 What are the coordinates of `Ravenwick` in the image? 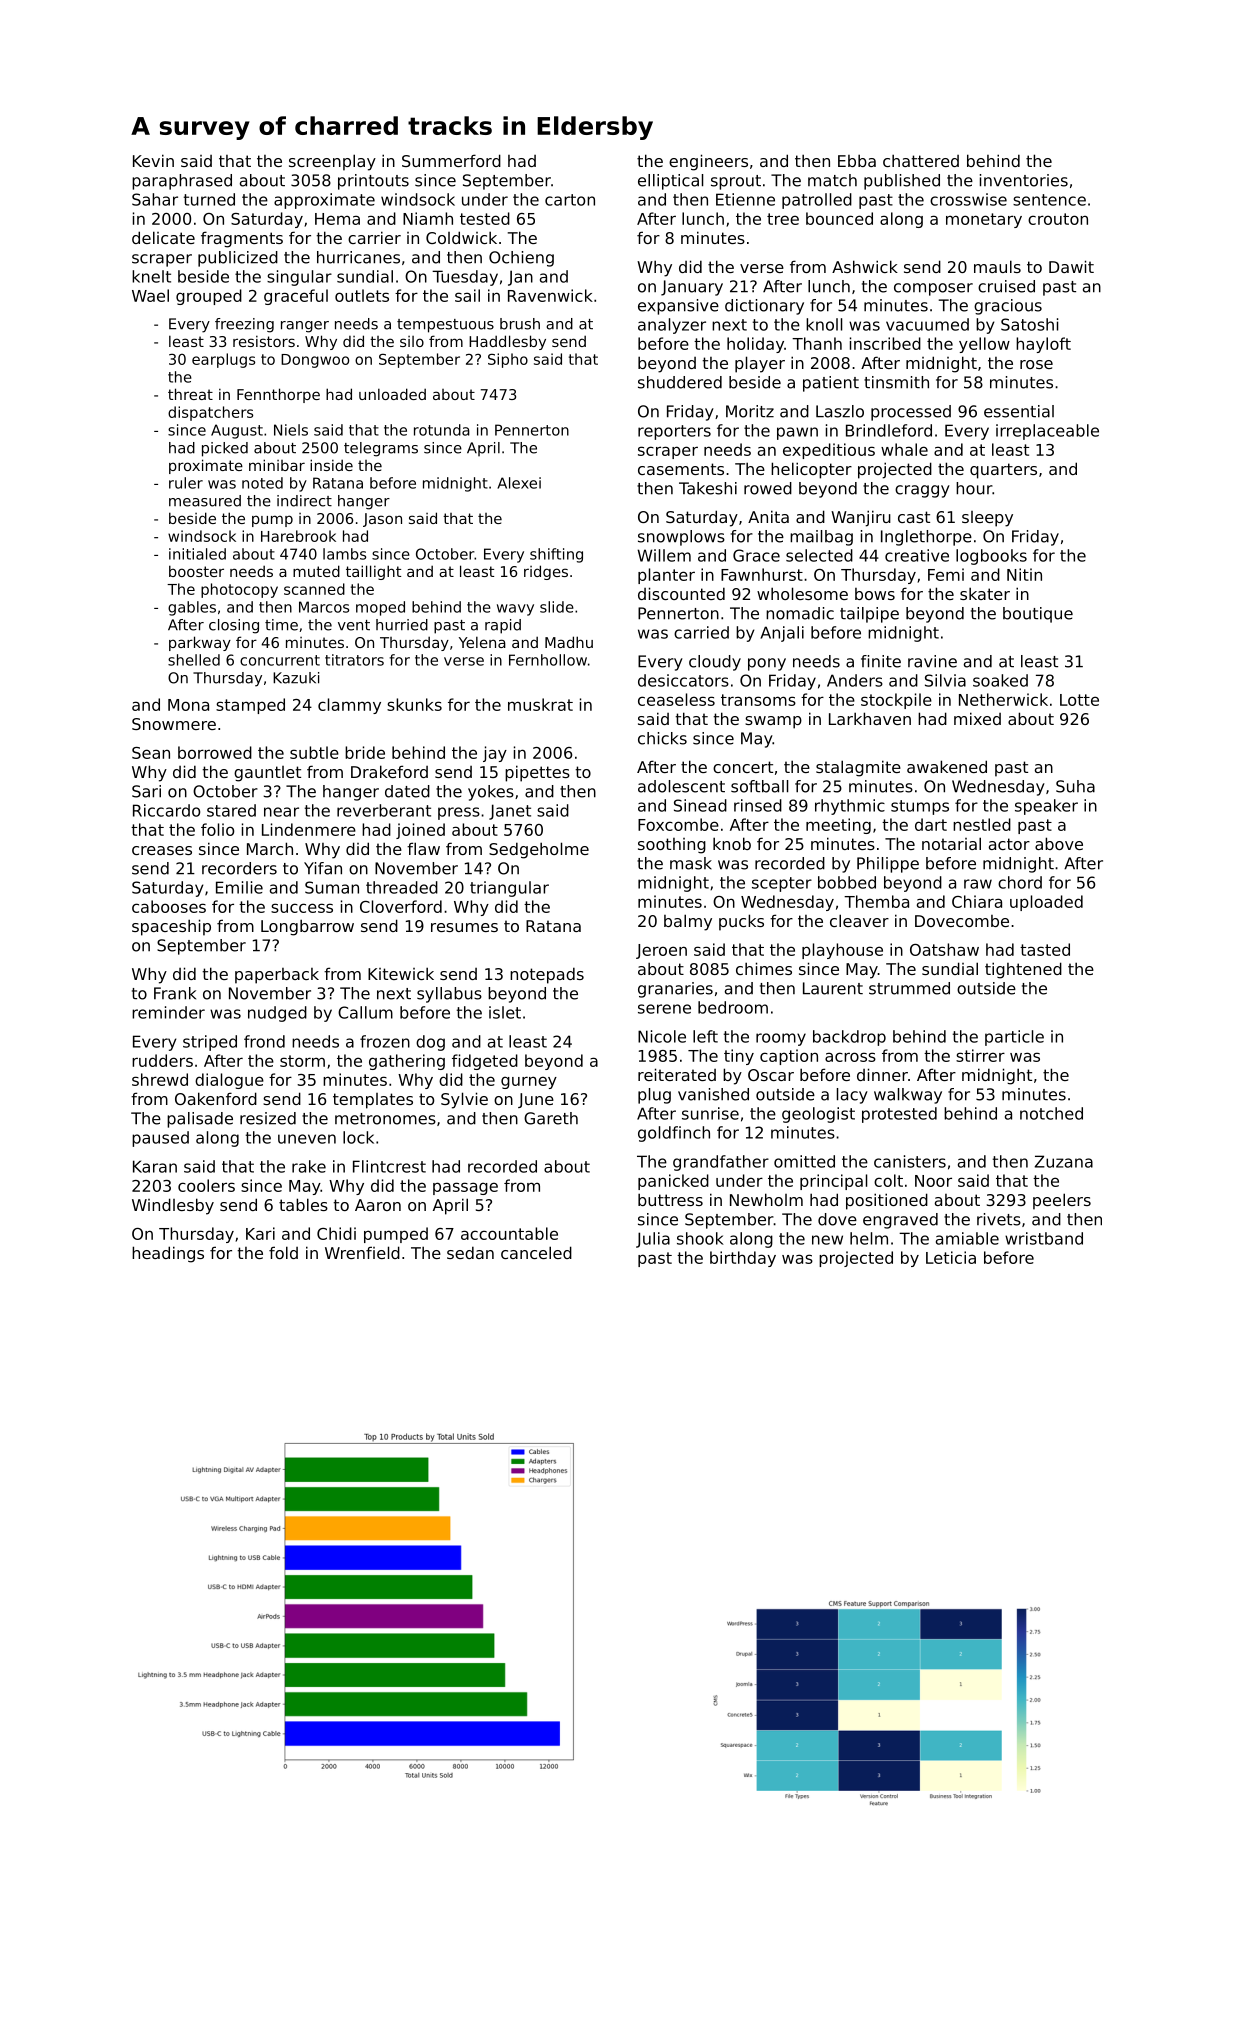 It's located at (550, 295).
